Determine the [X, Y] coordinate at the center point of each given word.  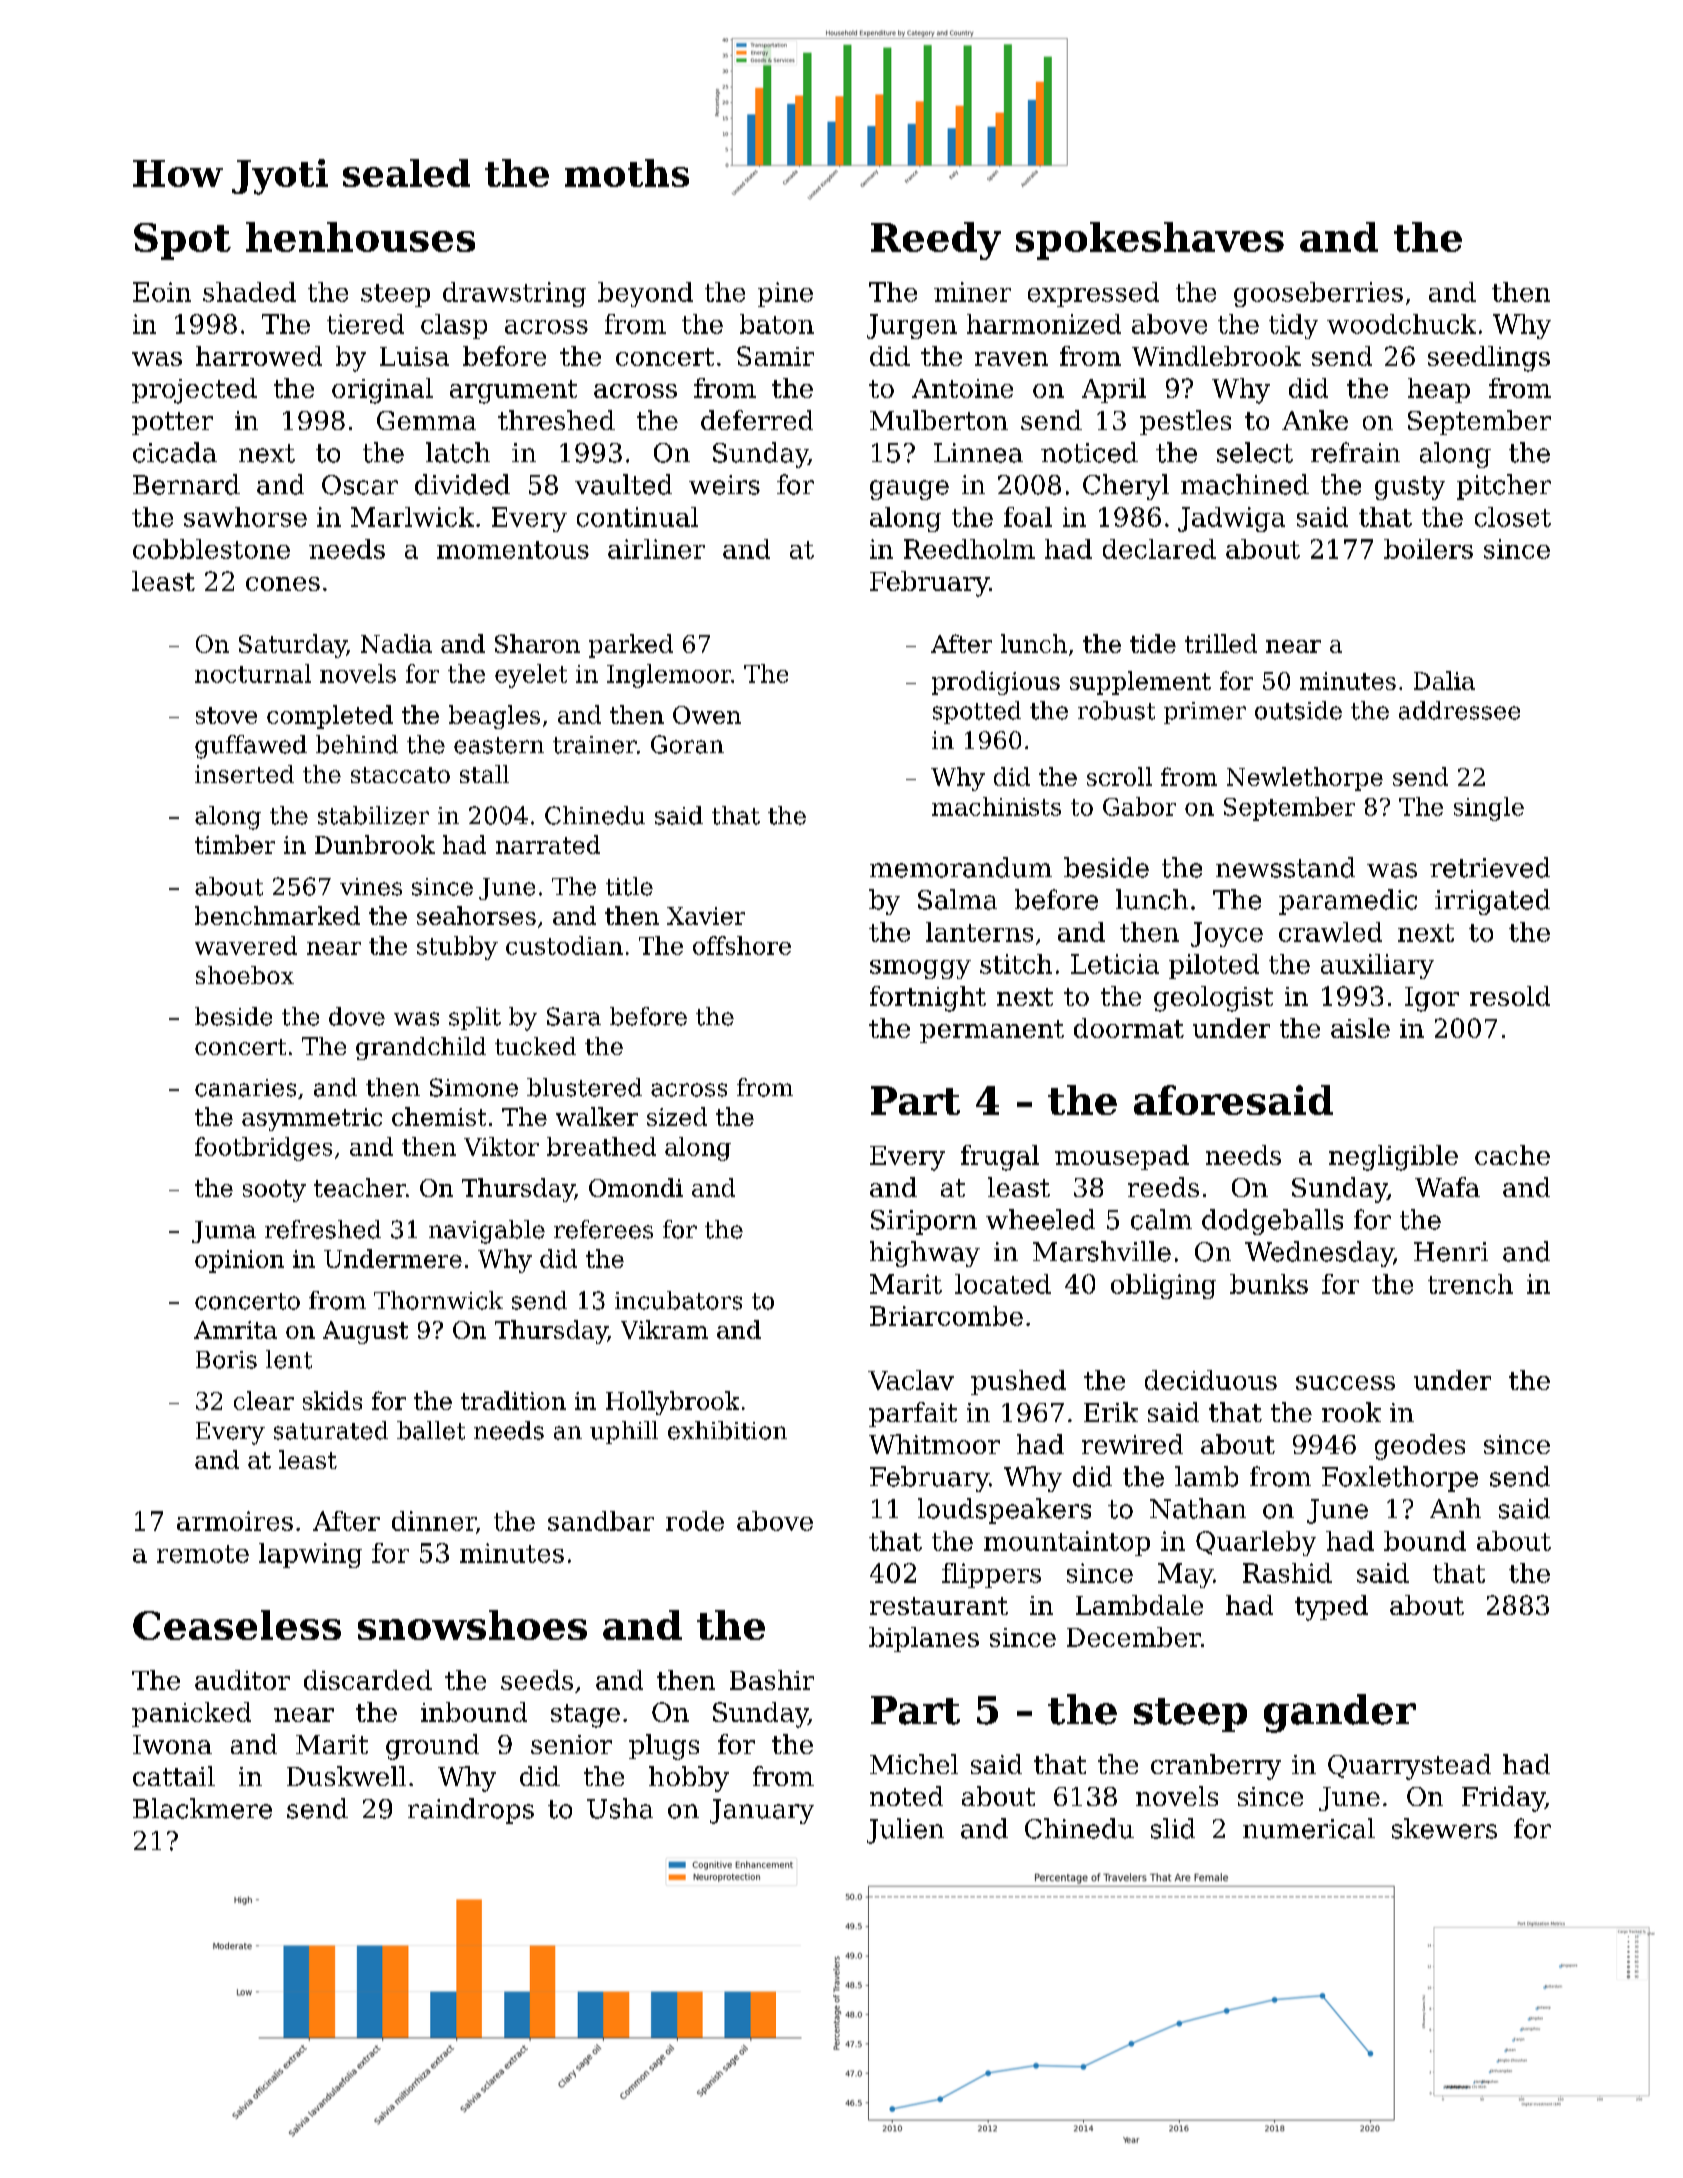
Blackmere [202, 1808]
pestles [1185, 422]
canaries [245, 1088]
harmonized [1044, 324]
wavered [246, 945]
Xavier [706, 916]
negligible [1393, 1158]
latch [458, 452]
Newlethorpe [1305, 779]
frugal [1000, 1158]
